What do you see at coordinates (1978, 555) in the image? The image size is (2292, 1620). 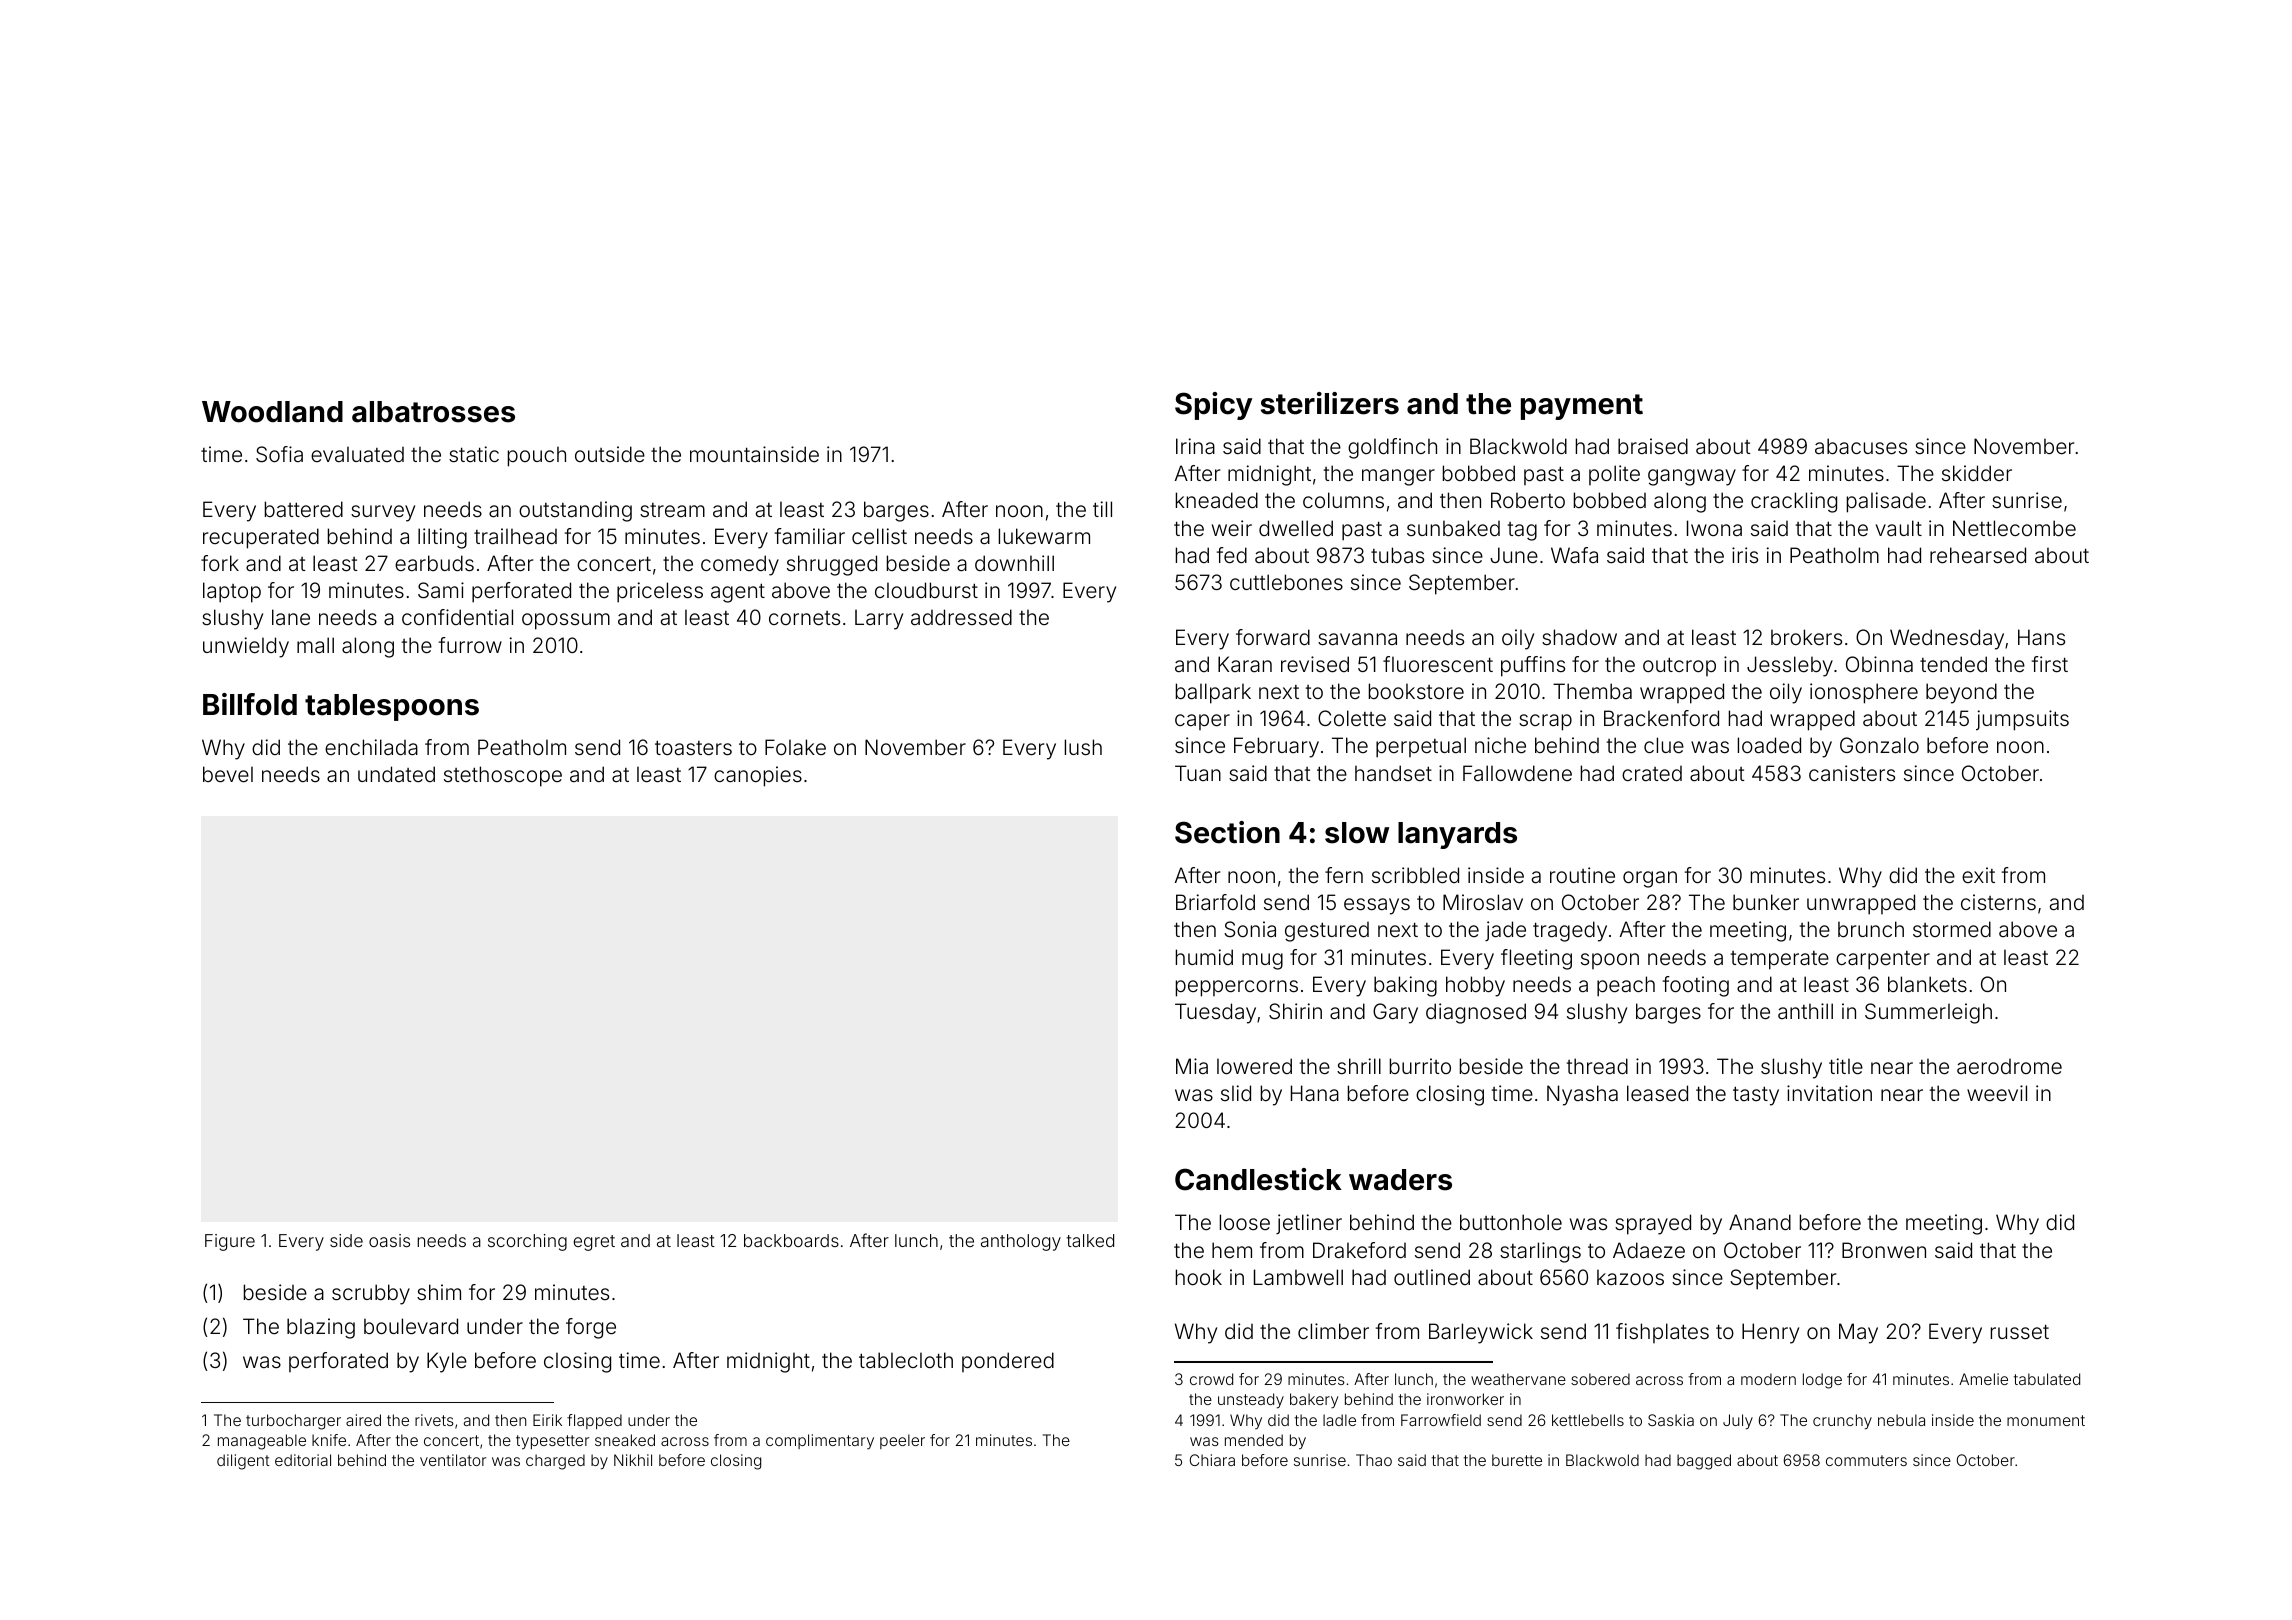 I see `rehearsed` at bounding box center [1978, 555].
